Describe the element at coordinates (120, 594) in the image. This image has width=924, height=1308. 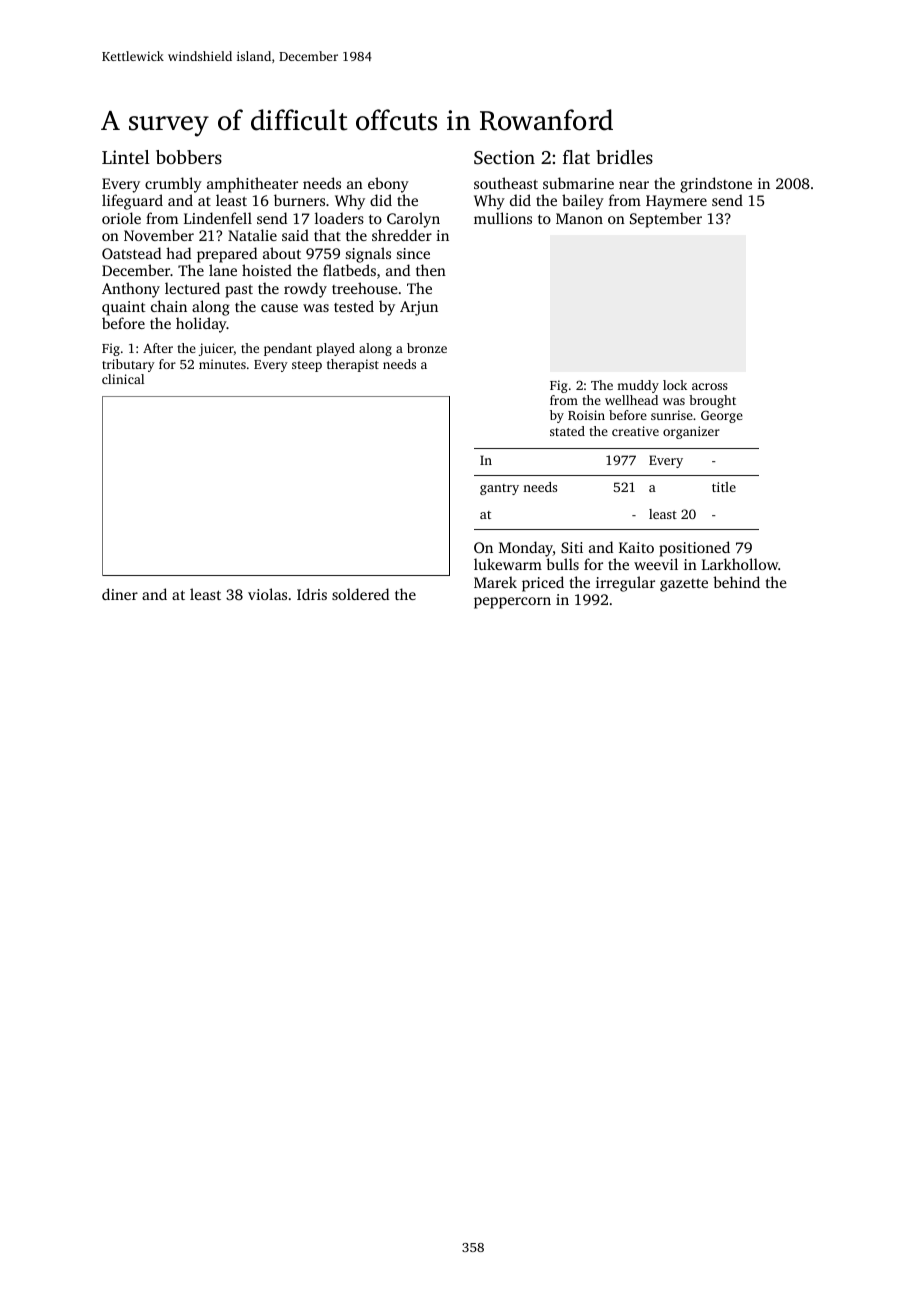
I see `diner` at that location.
